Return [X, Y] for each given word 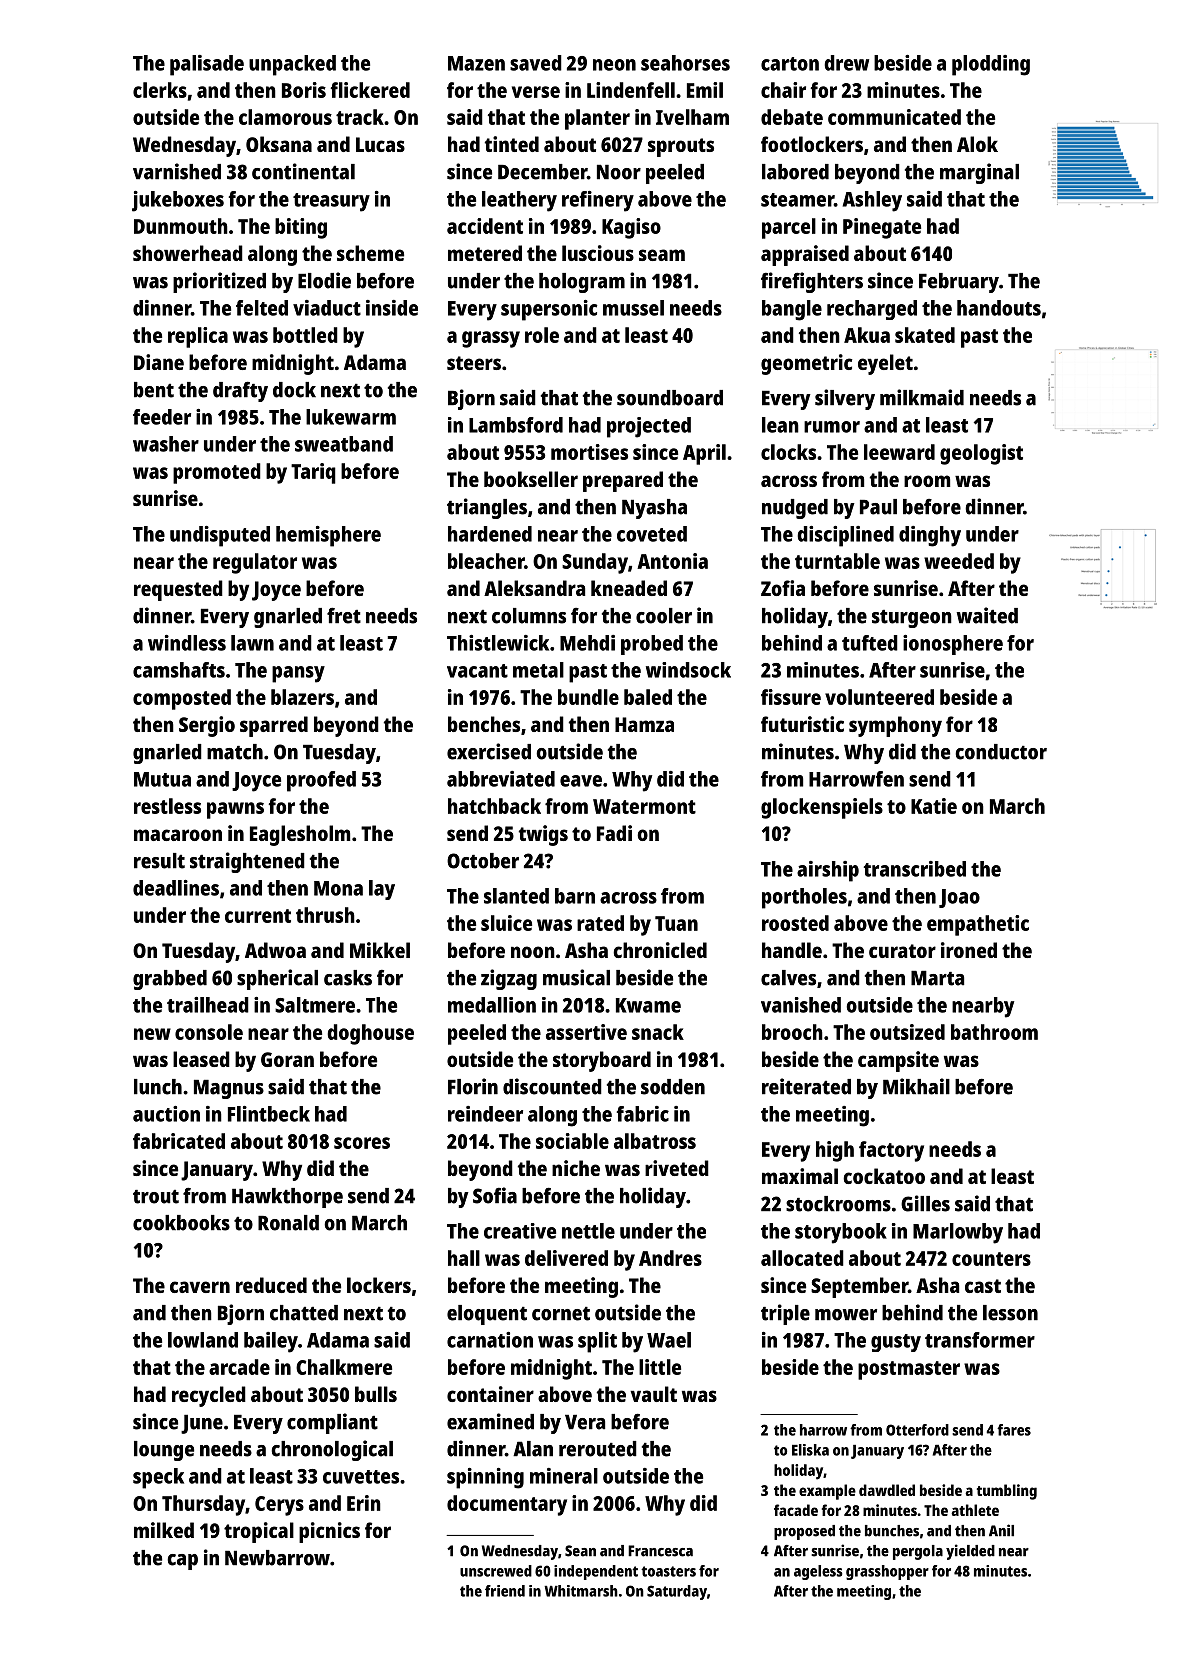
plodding [991, 65]
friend [505, 1591]
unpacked [292, 65]
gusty [896, 1343]
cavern [200, 1287]
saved [536, 63]
